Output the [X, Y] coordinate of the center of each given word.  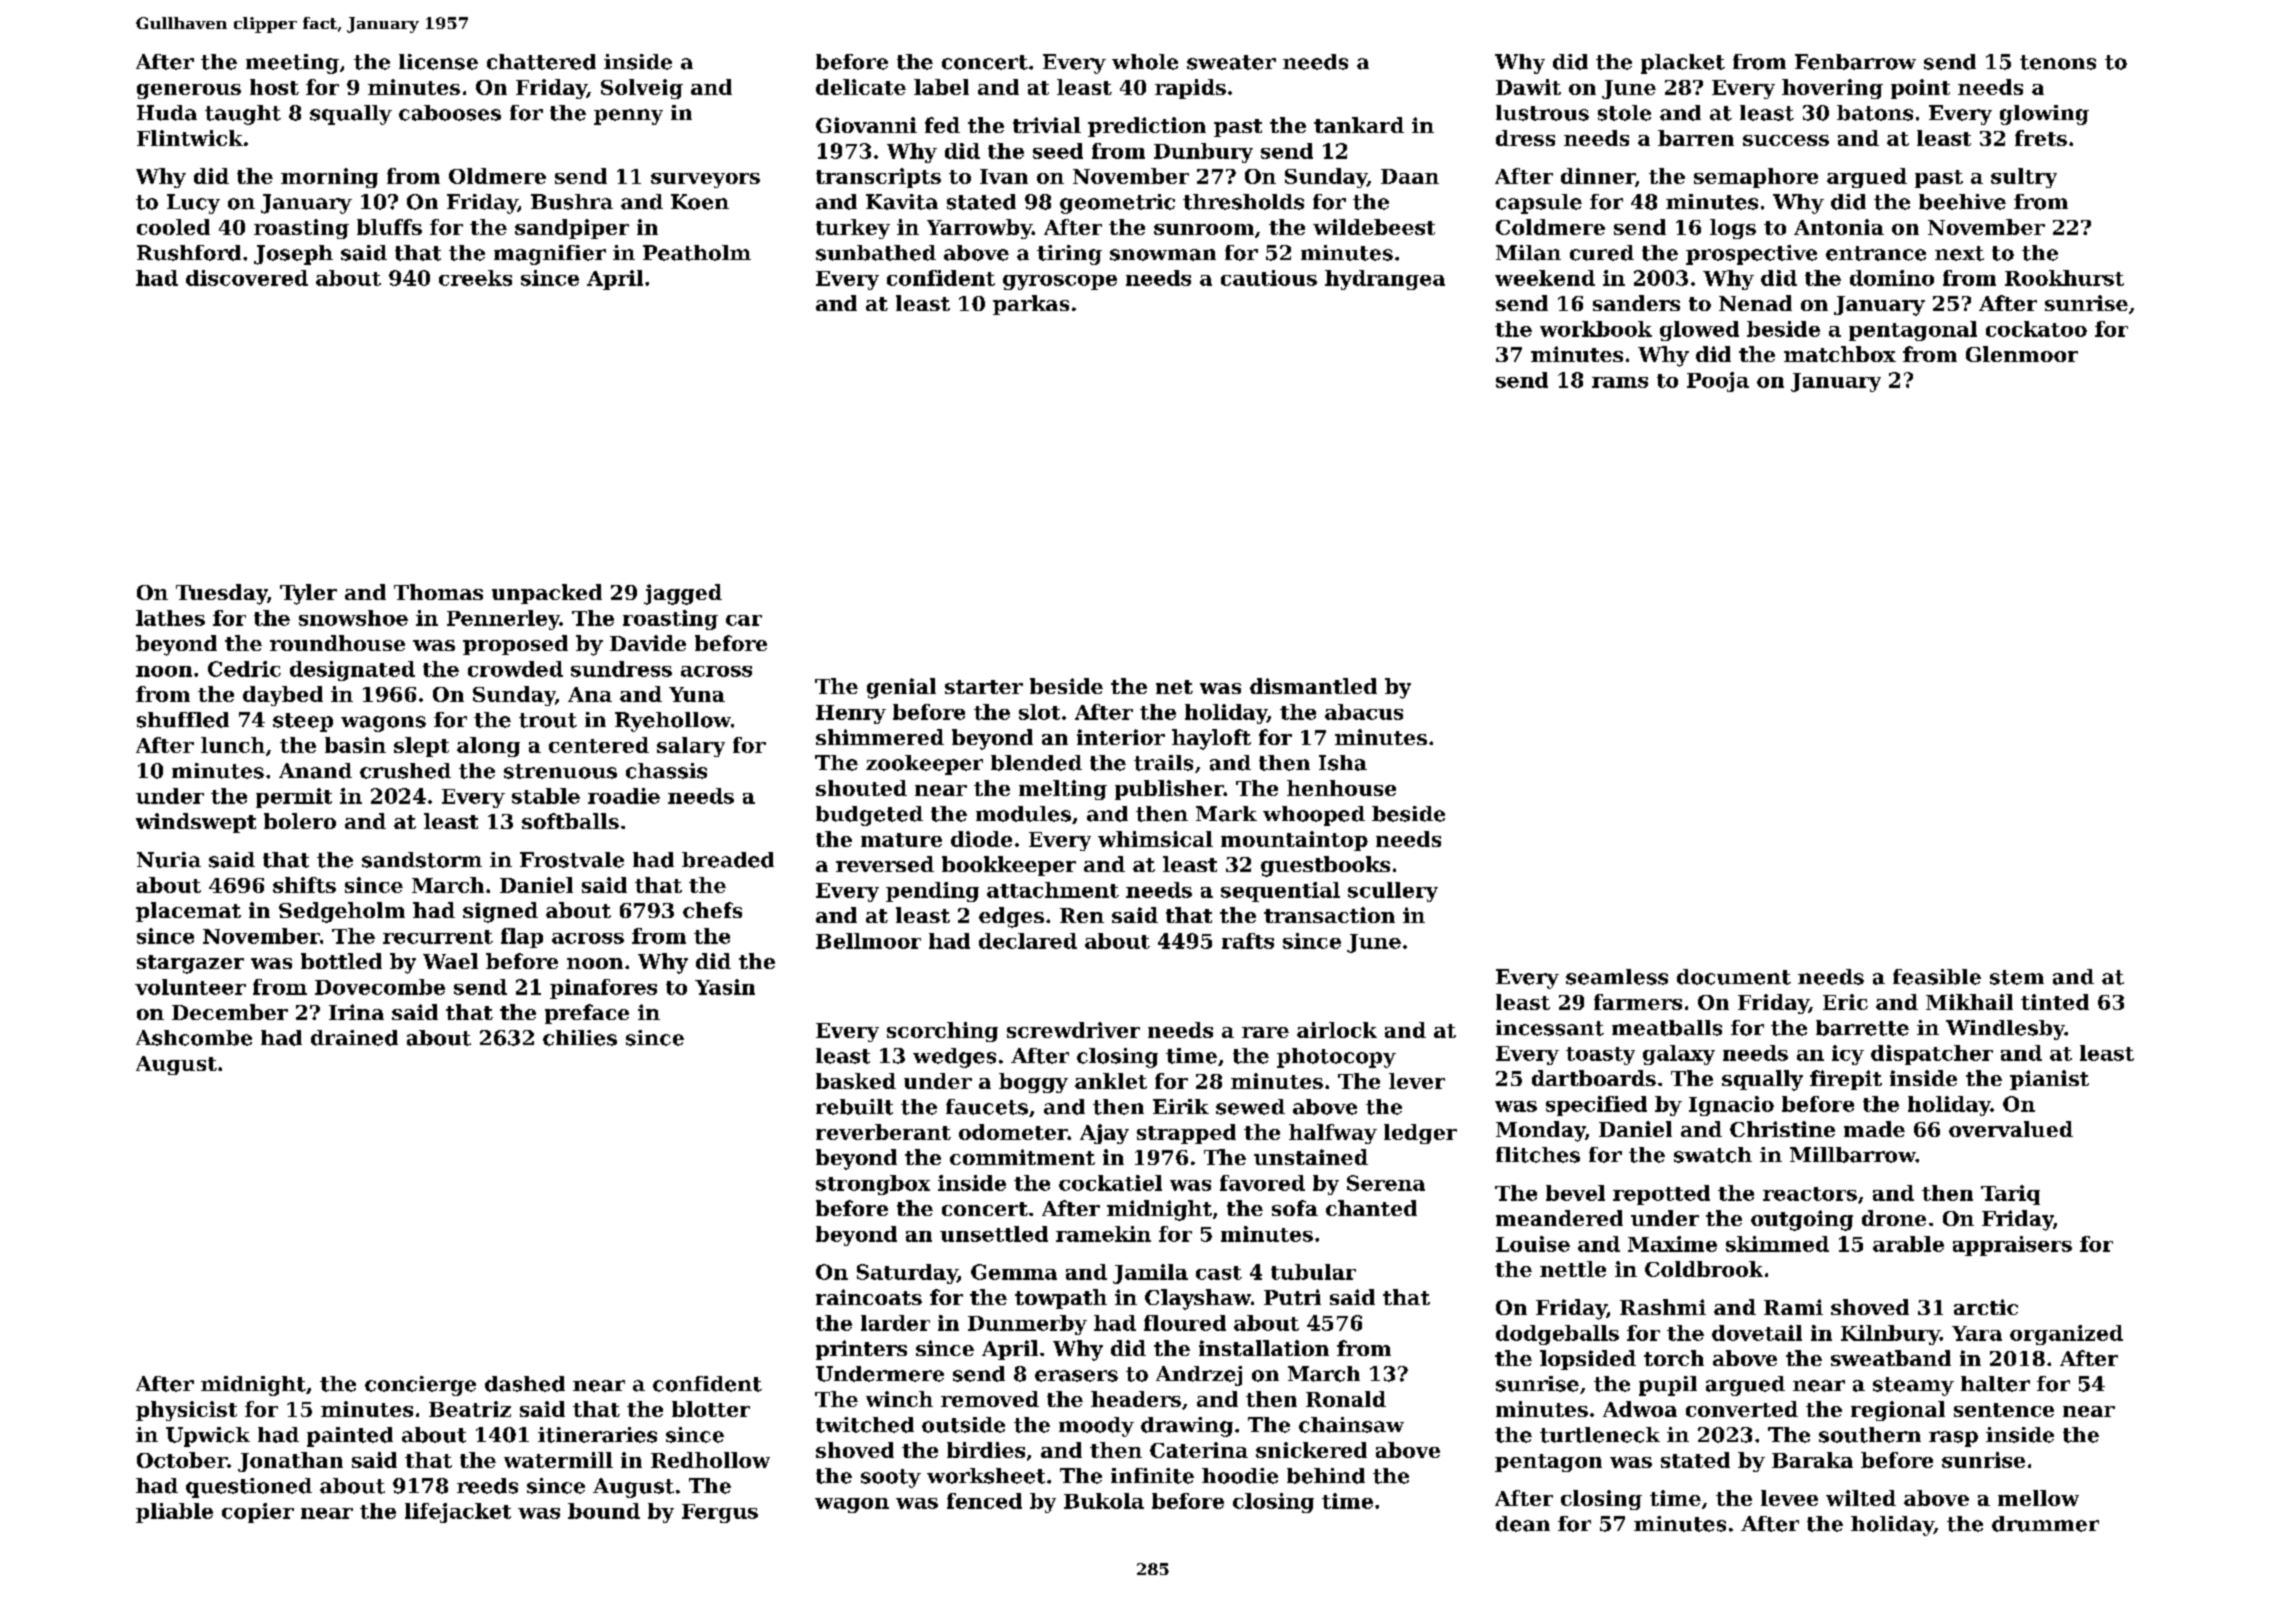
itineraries [597, 1435]
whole [1145, 62]
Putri [1292, 1297]
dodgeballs [1557, 1335]
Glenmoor [2022, 354]
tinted [2055, 1002]
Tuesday [221, 594]
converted [1742, 1409]
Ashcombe [194, 1038]
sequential [1280, 892]
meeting [292, 64]
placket [1683, 64]
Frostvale [572, 860]
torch [1674, 1358]
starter [984, 687]
